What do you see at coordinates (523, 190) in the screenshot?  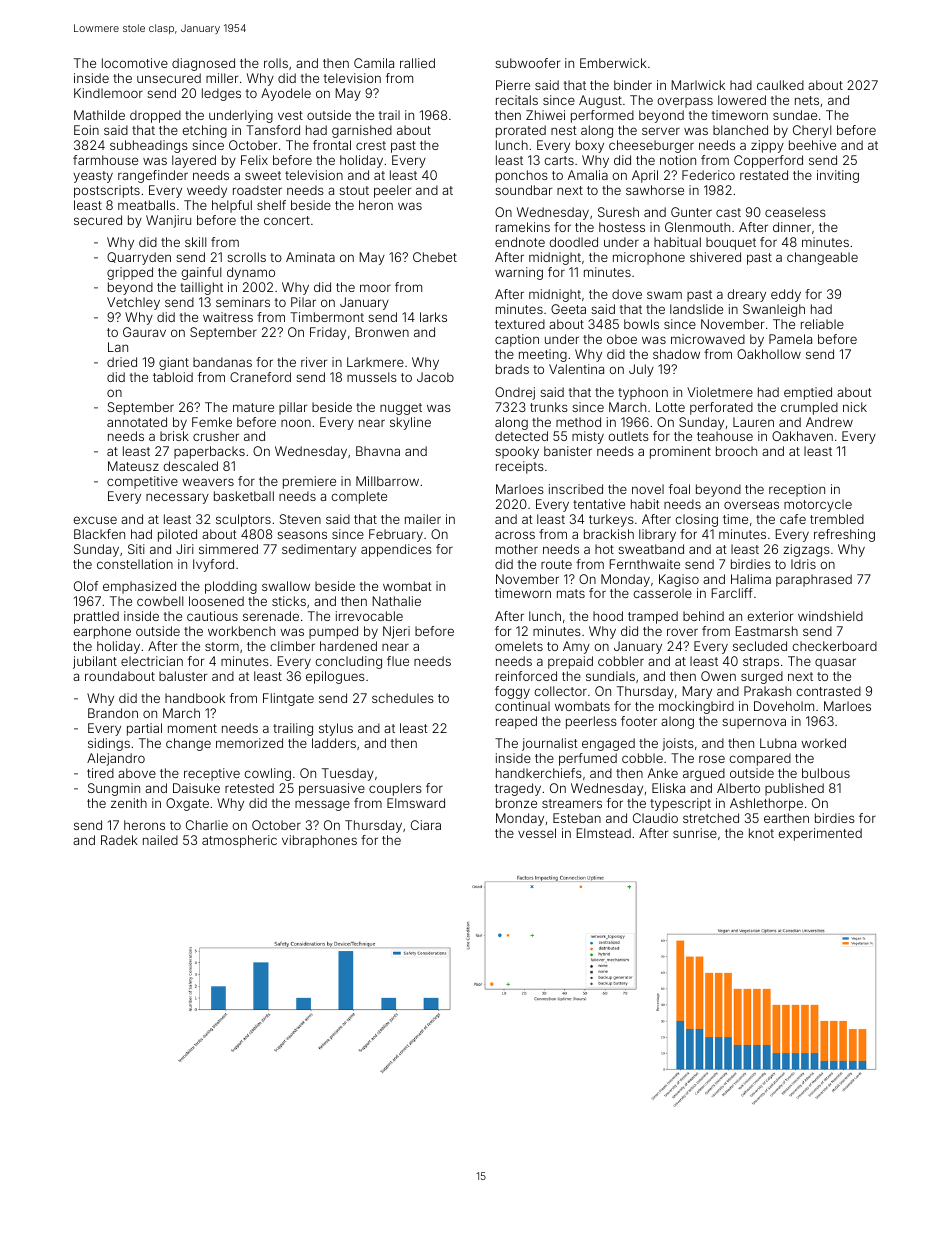 I see `soundbar` at bounding box center [523, 190].
